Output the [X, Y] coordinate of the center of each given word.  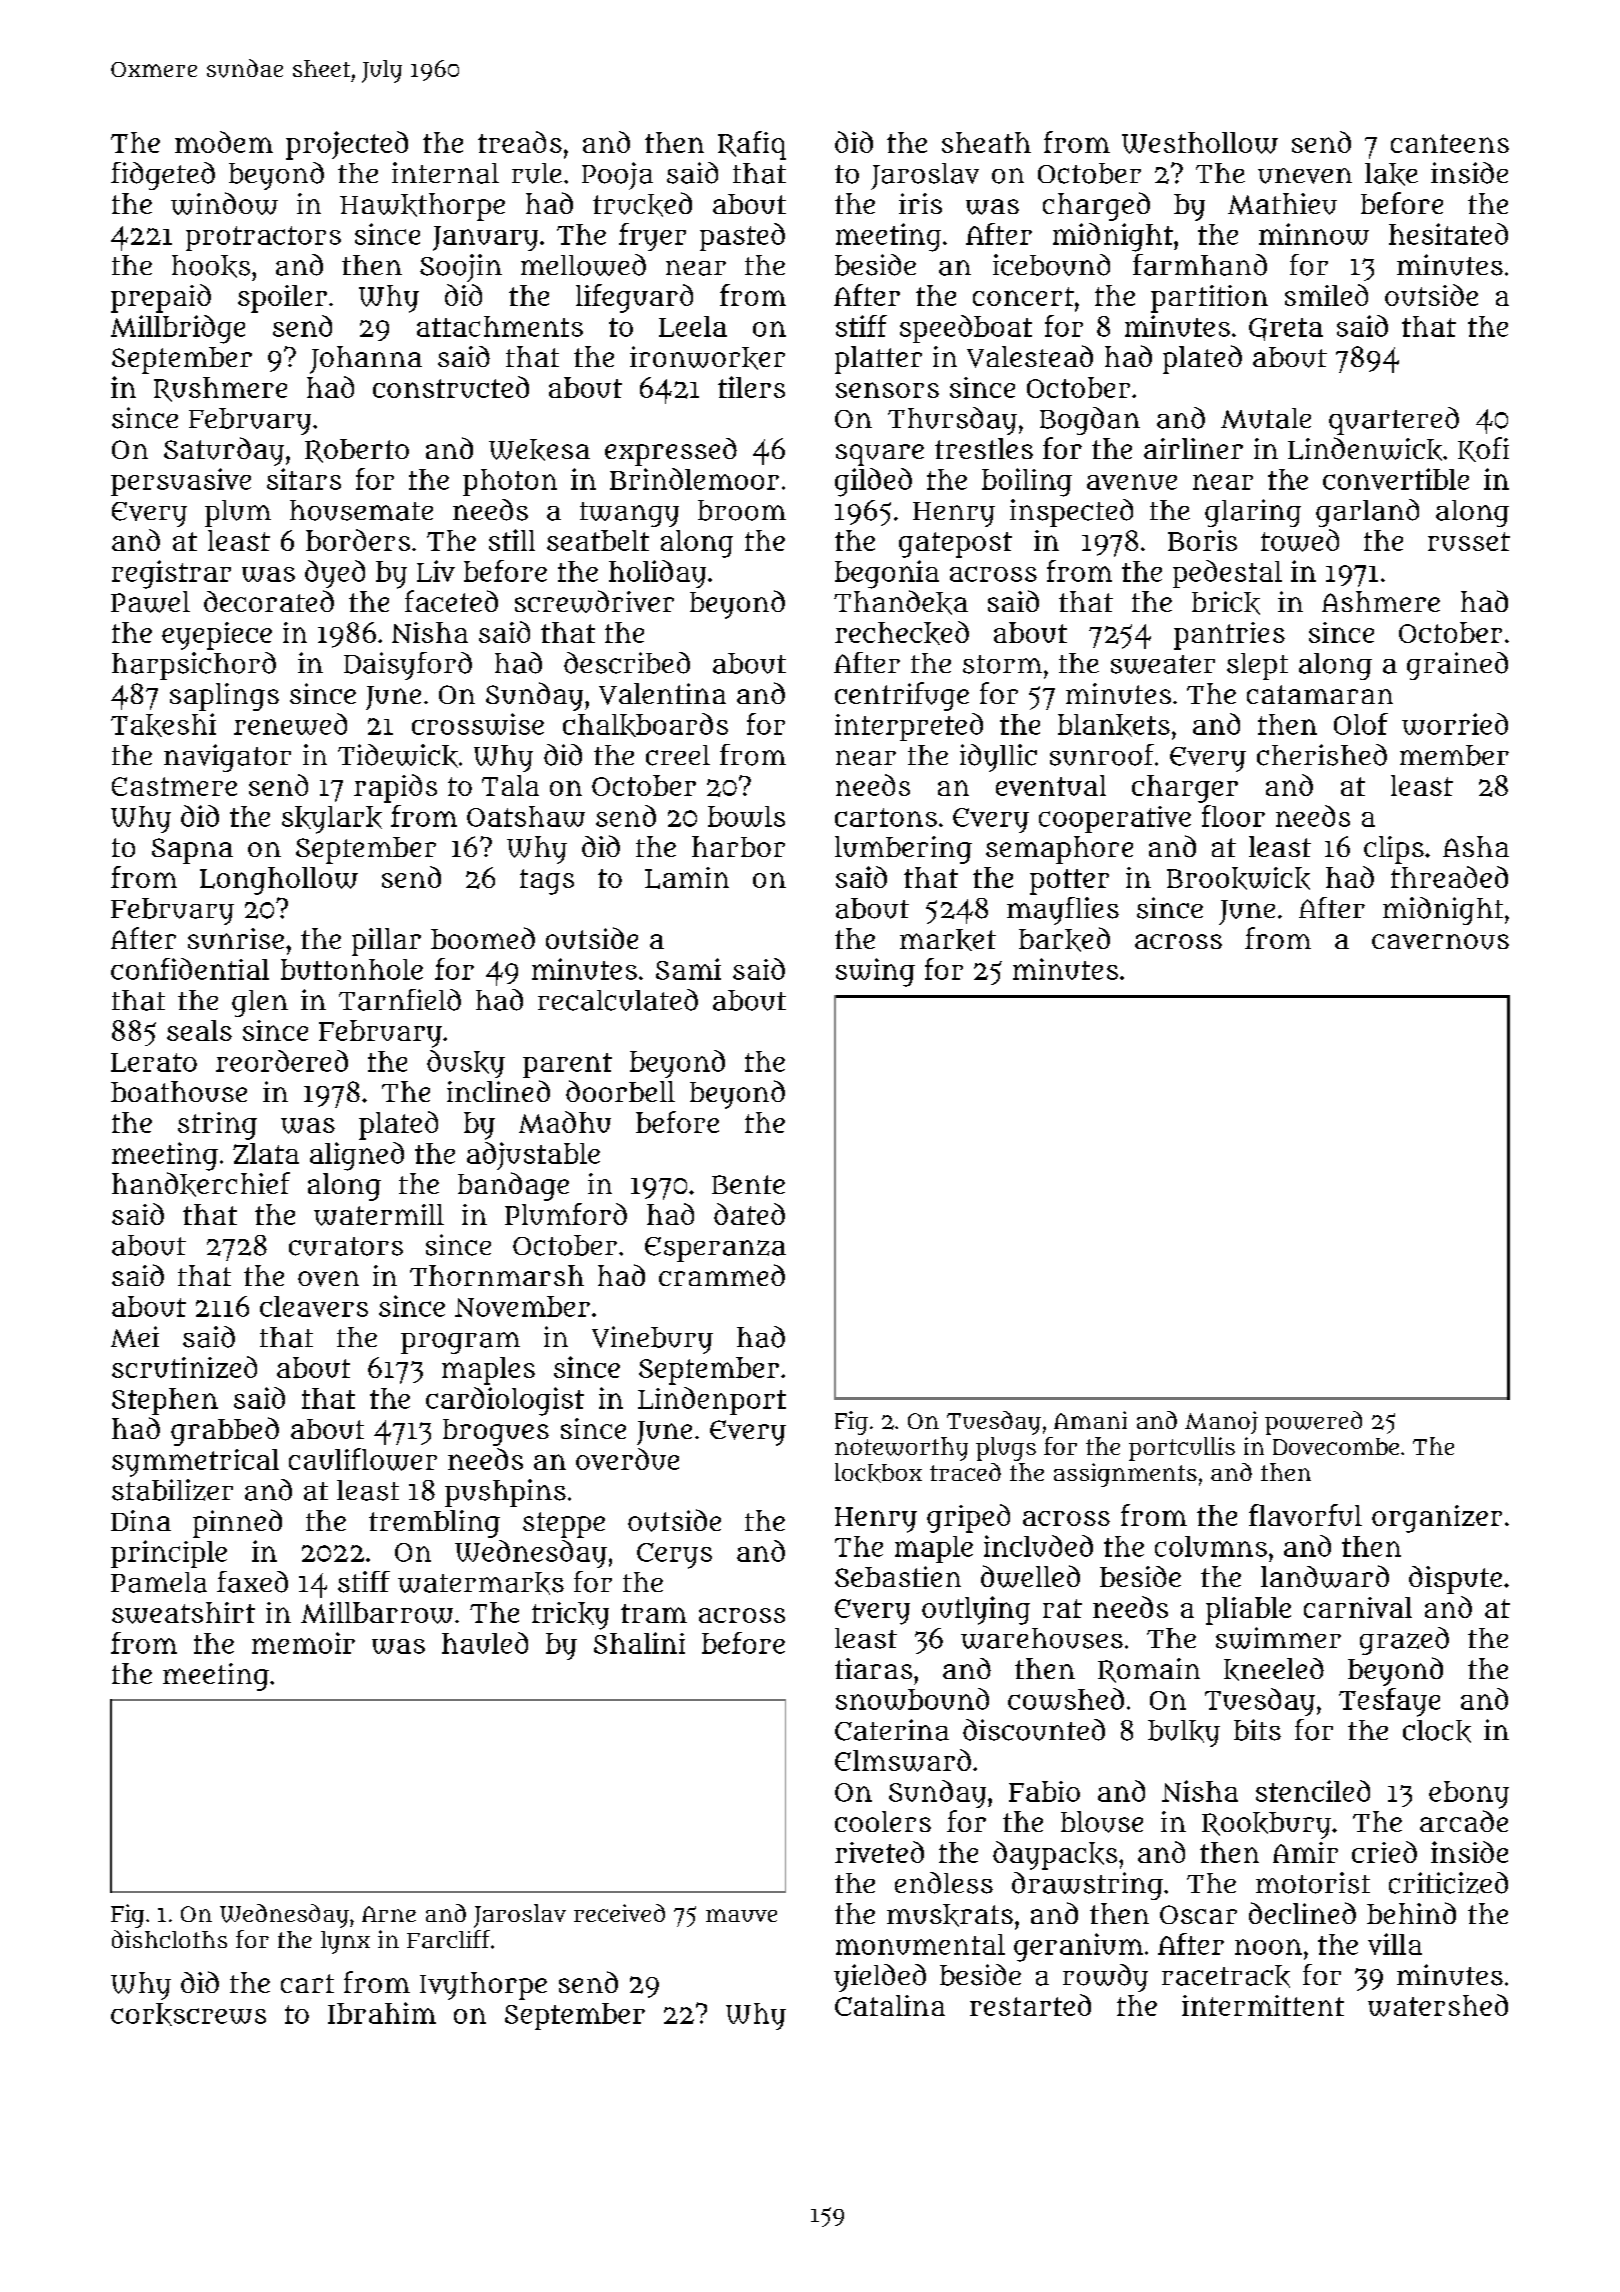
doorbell [620, 1091]
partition [1209, 299]
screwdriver [594, 601]
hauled [485, 1643]
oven [328, 1279]
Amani [1090, 1420]
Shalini [639, 1643]
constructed [451, 387]
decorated [269, 601]
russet [1469, 541]
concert [1023, 296]
